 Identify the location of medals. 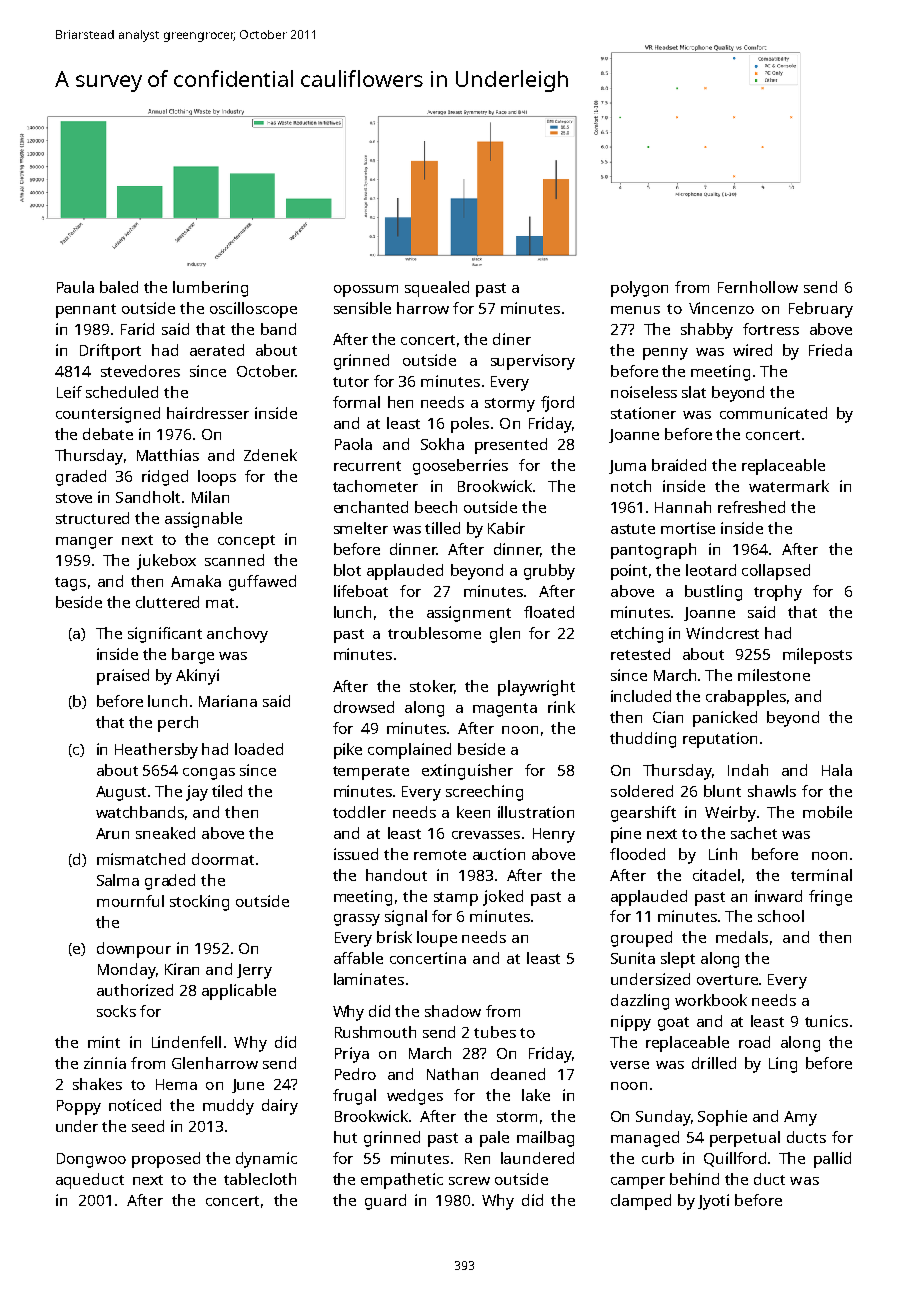
(742, 937).
